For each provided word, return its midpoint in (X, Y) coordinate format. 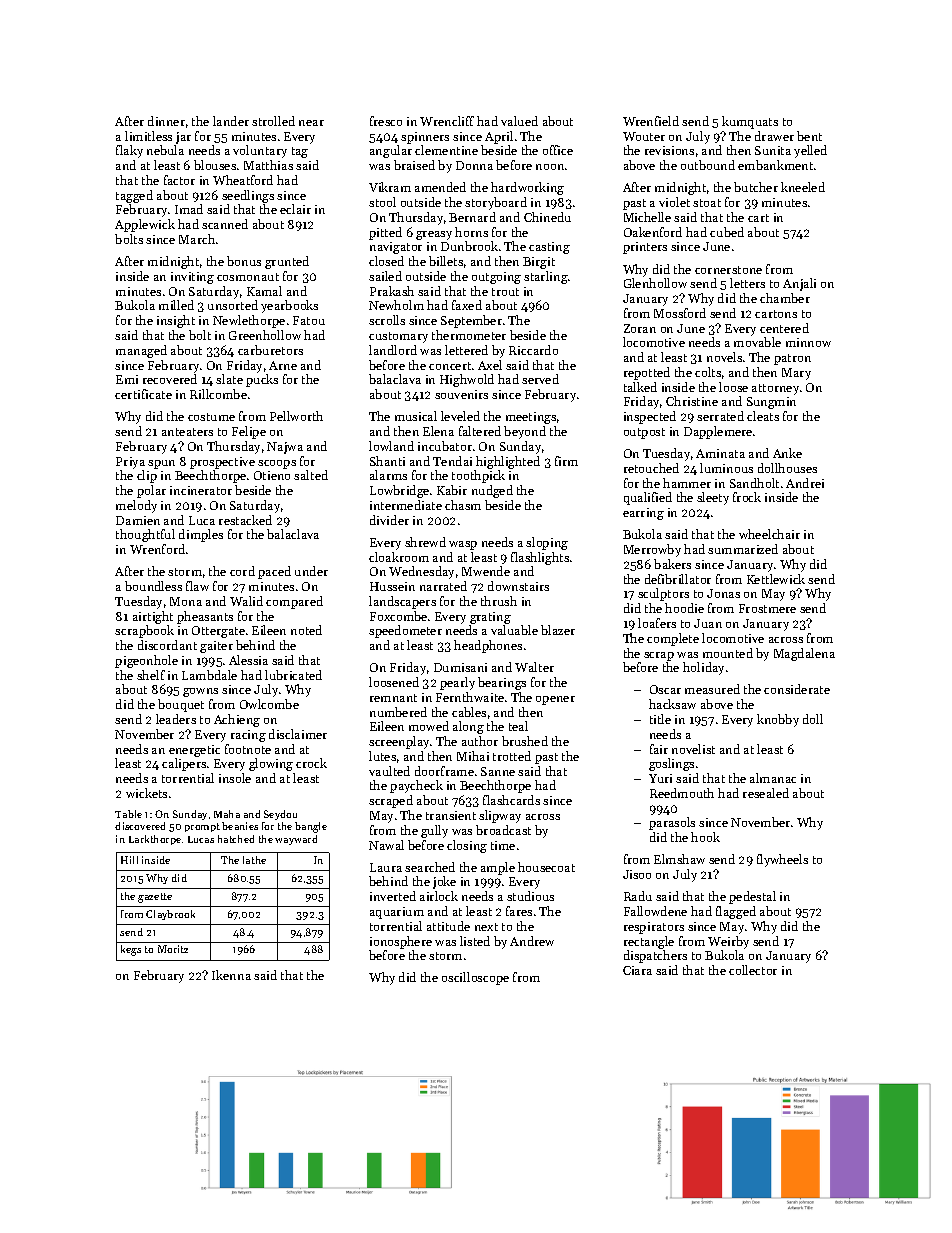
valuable (514, 630)
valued (519, 121)
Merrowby (652, 550)
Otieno (272, 475)
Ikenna (231, 975)
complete (673, 639)
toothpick (478, 476)
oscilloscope (475, 978)
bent (809, 136)
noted (306, 630)
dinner (166, 121)
